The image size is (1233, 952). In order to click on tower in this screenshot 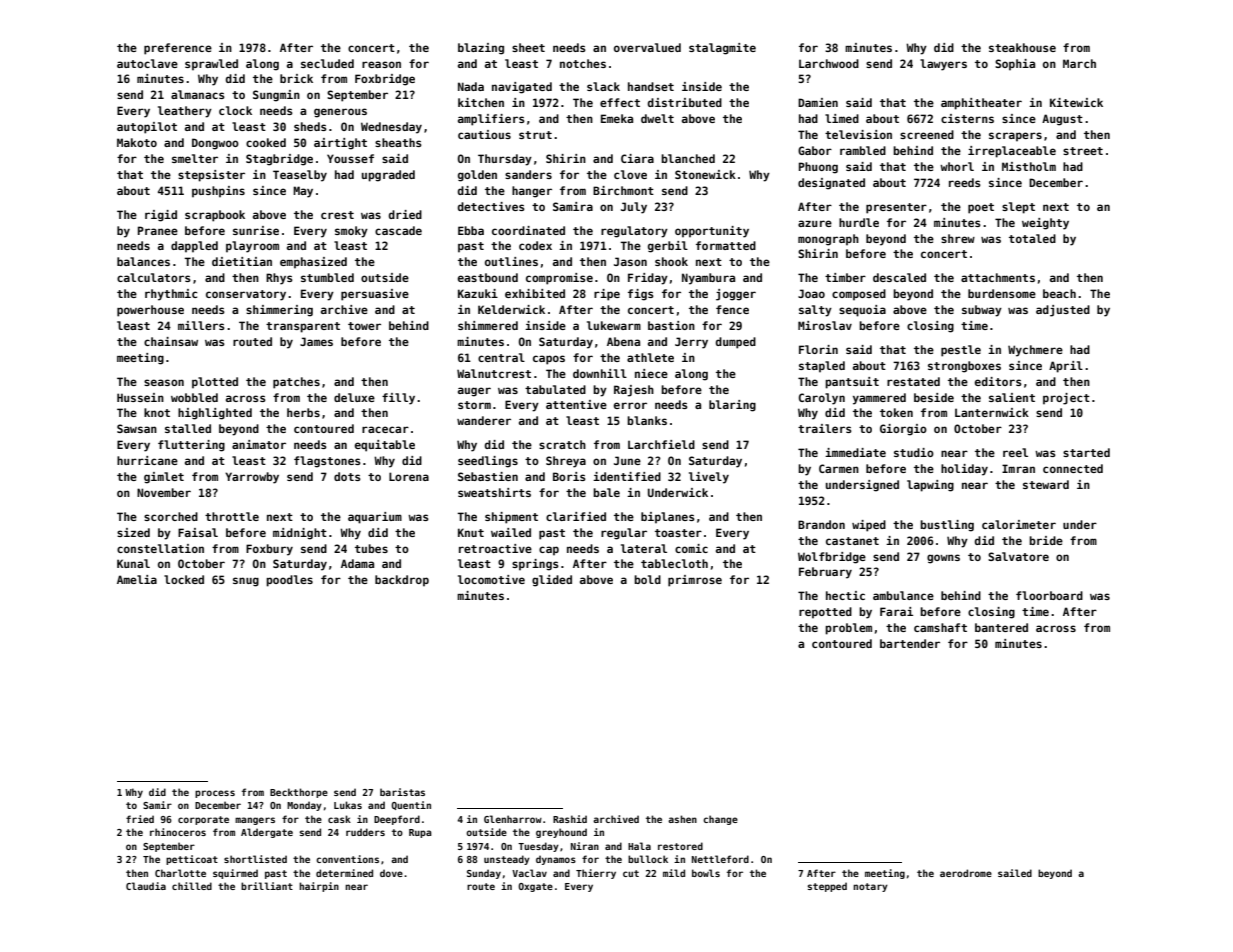, I will do `click(364, 326)`.
